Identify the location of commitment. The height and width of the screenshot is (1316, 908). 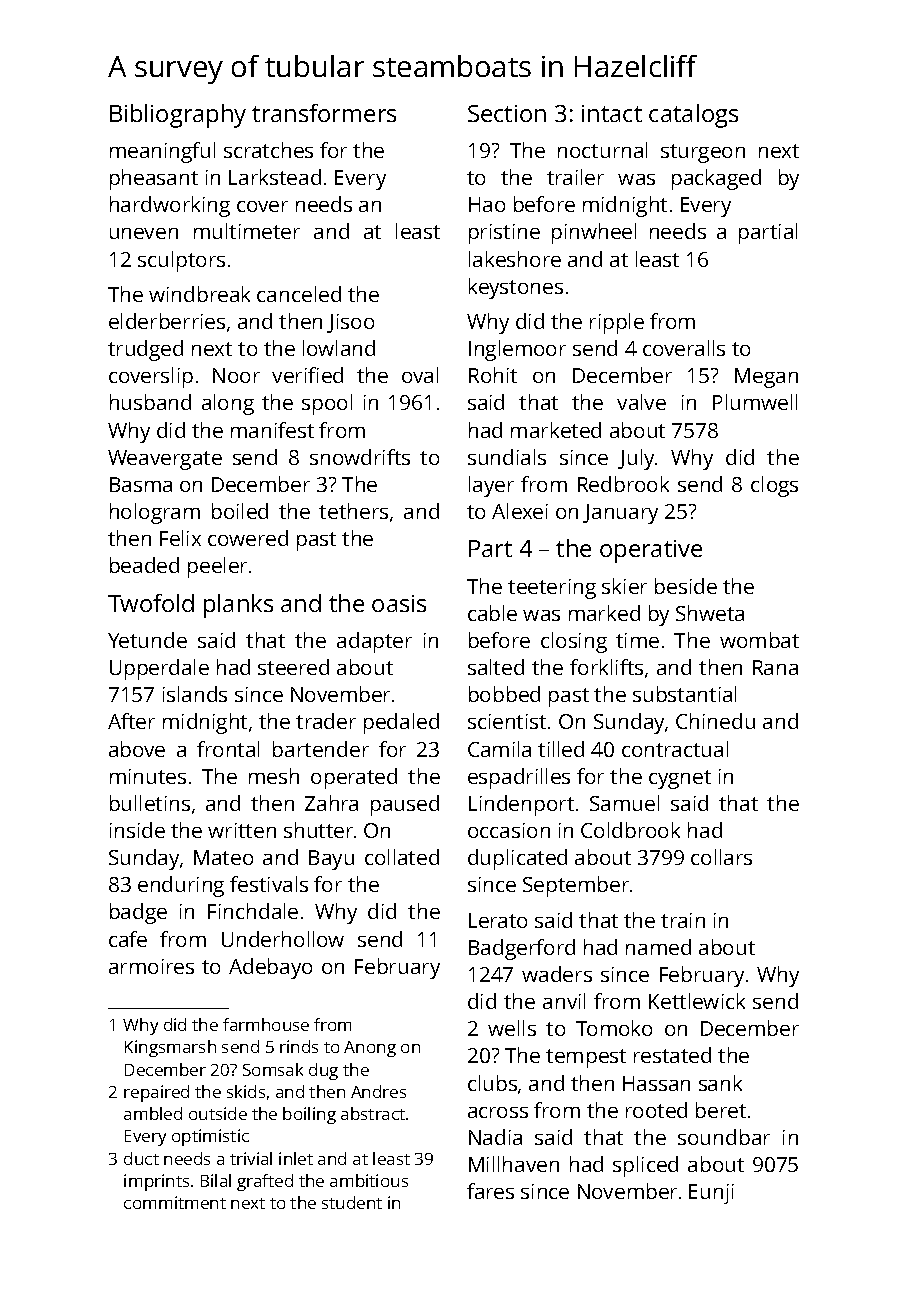
(175, 1202).
